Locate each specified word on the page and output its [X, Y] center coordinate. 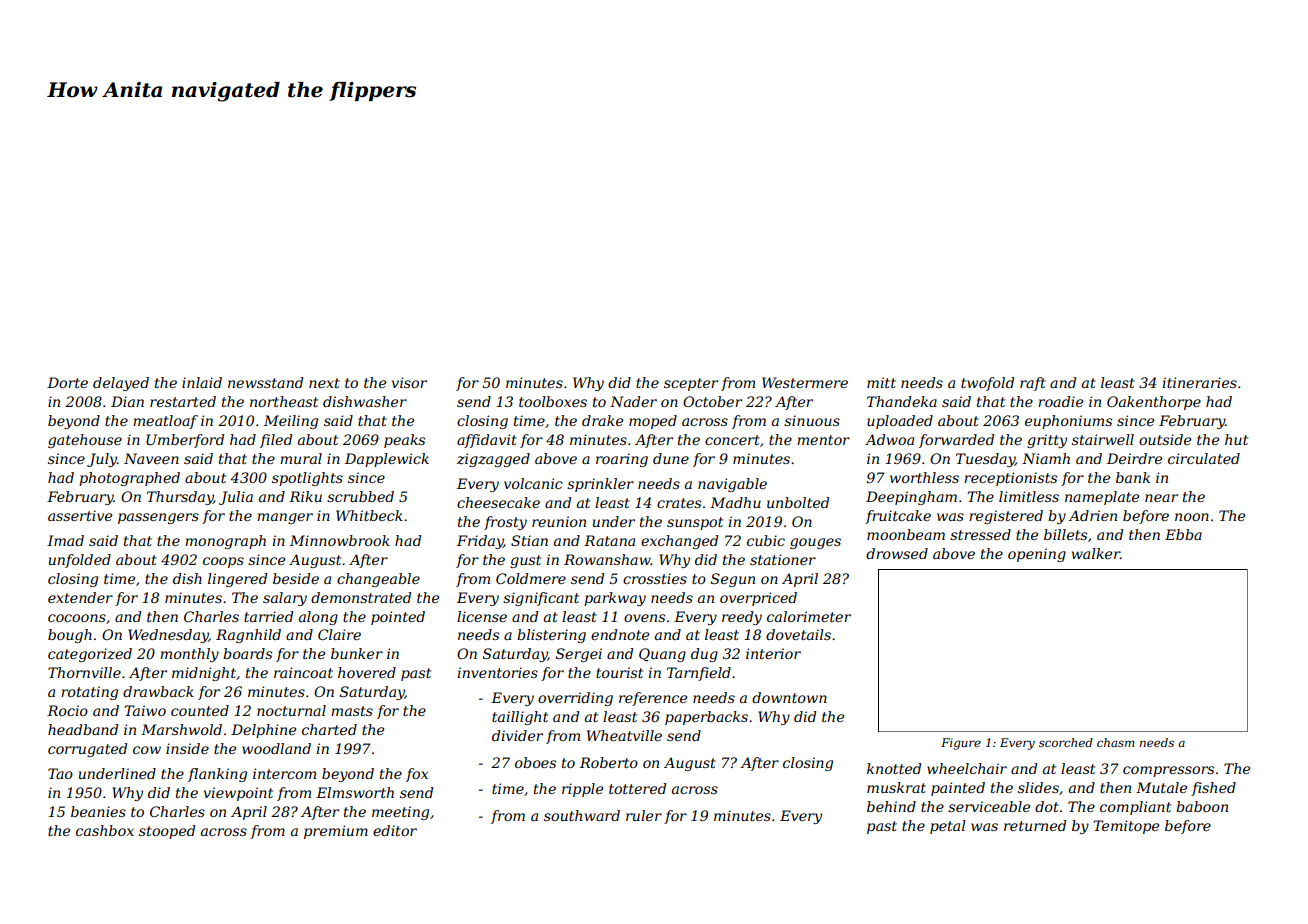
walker [1096, 553]
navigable [732, 485]
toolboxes [553, 401]
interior [773, 653]
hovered [367, 672]
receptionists [1010, 479]
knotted [894, 768]
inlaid [202, 382]
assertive [80, 515]
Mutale [1161, 787]
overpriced [758, 599]
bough [70, 636]
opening [1037, 555]
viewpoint [238, 794]
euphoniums [1068, 422]
